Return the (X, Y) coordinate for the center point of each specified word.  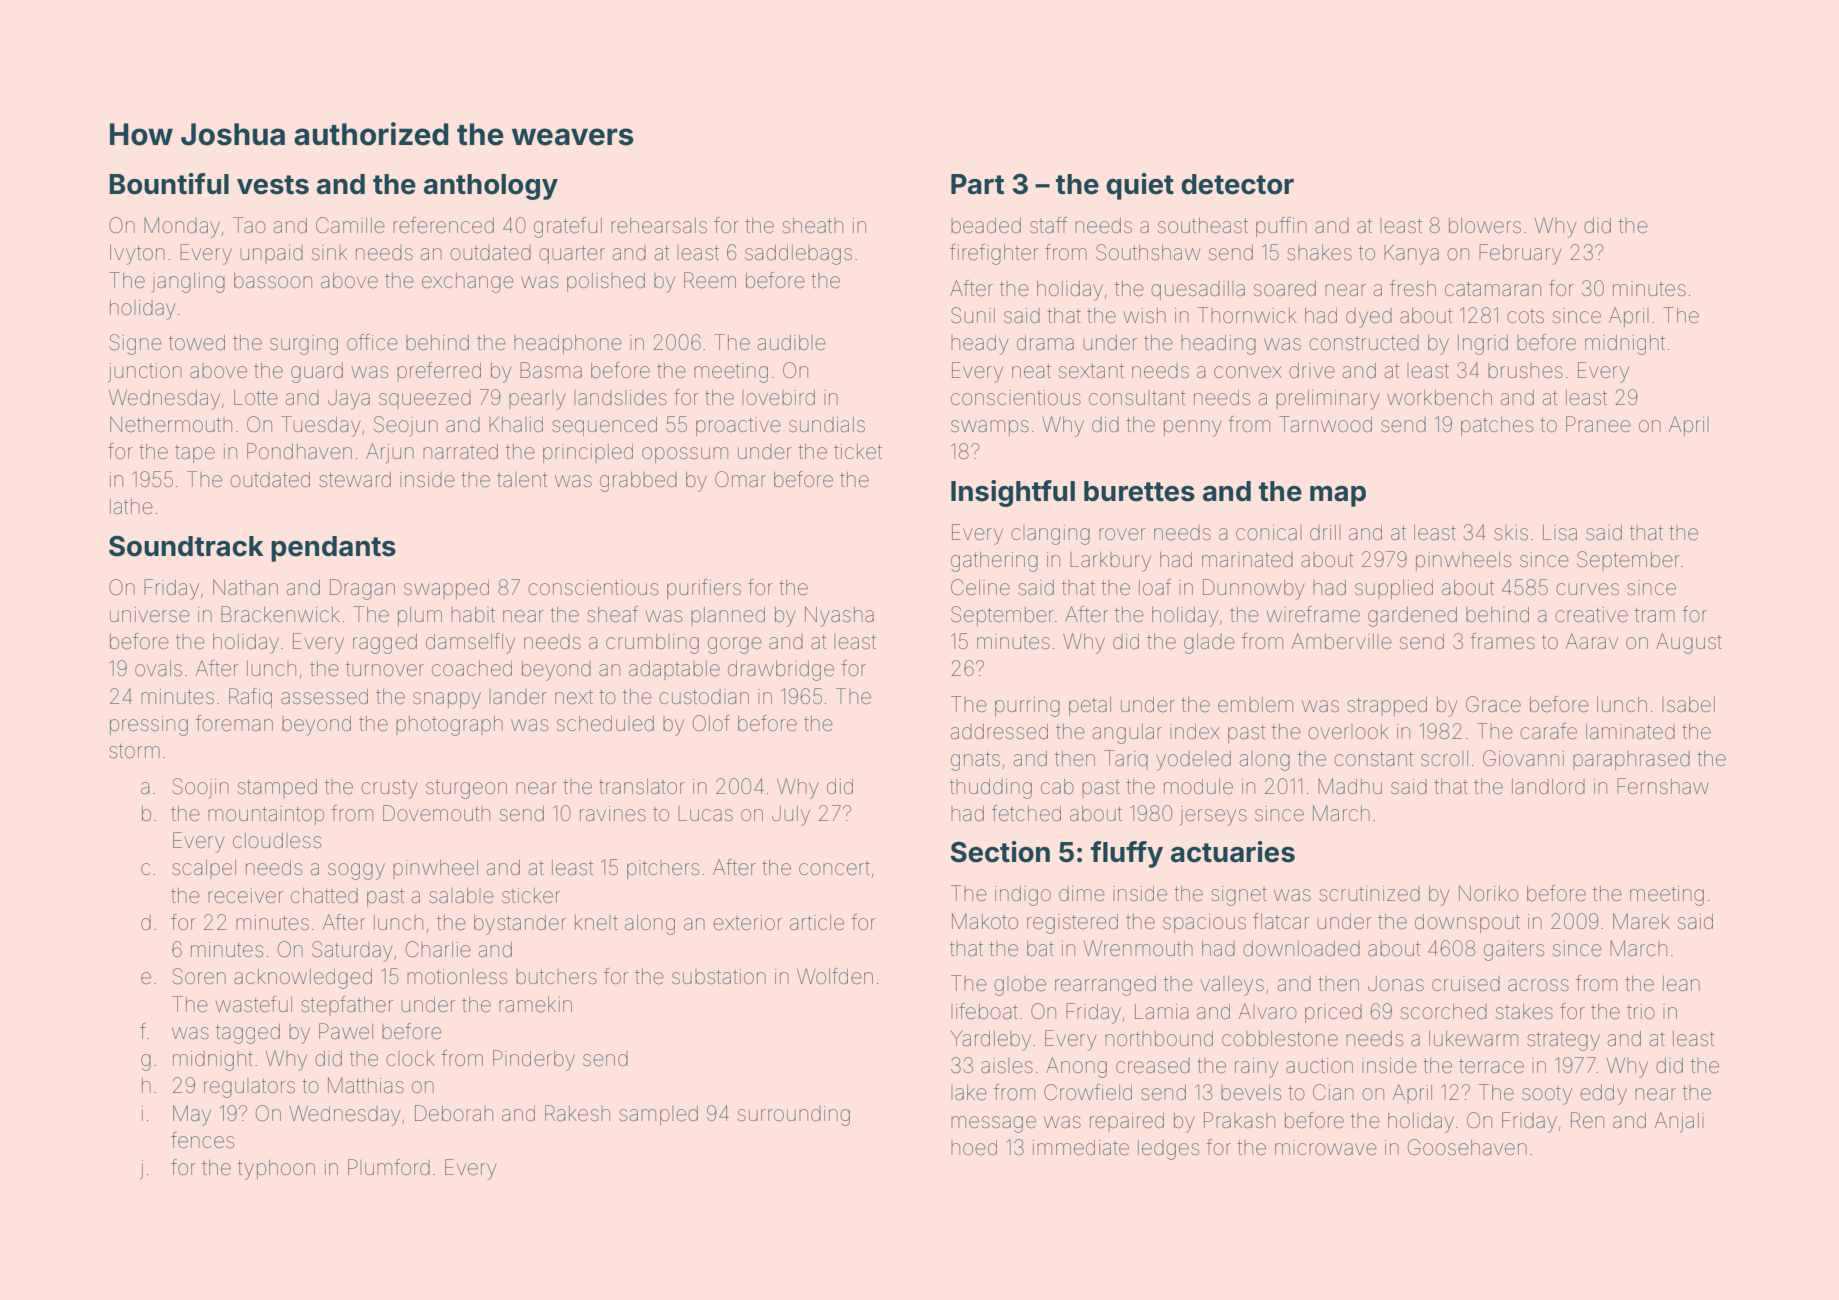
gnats (975, 761)
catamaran (1493, 289)
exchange (468, 283)
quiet (1140, 186)
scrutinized (1369, 893)
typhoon (276, 1170)
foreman (234, 723)
